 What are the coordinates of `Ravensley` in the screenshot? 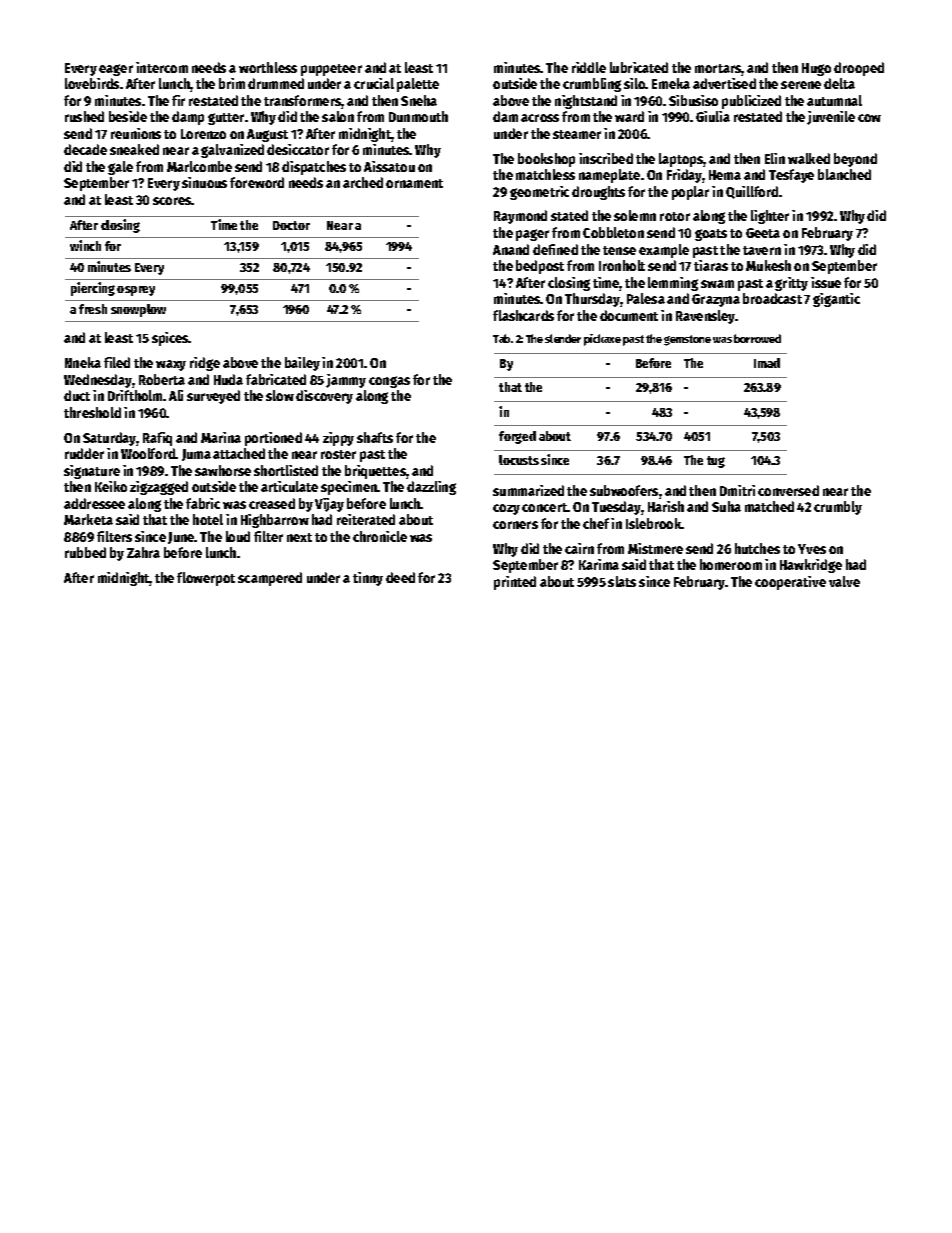 It's located at (706, 317).
